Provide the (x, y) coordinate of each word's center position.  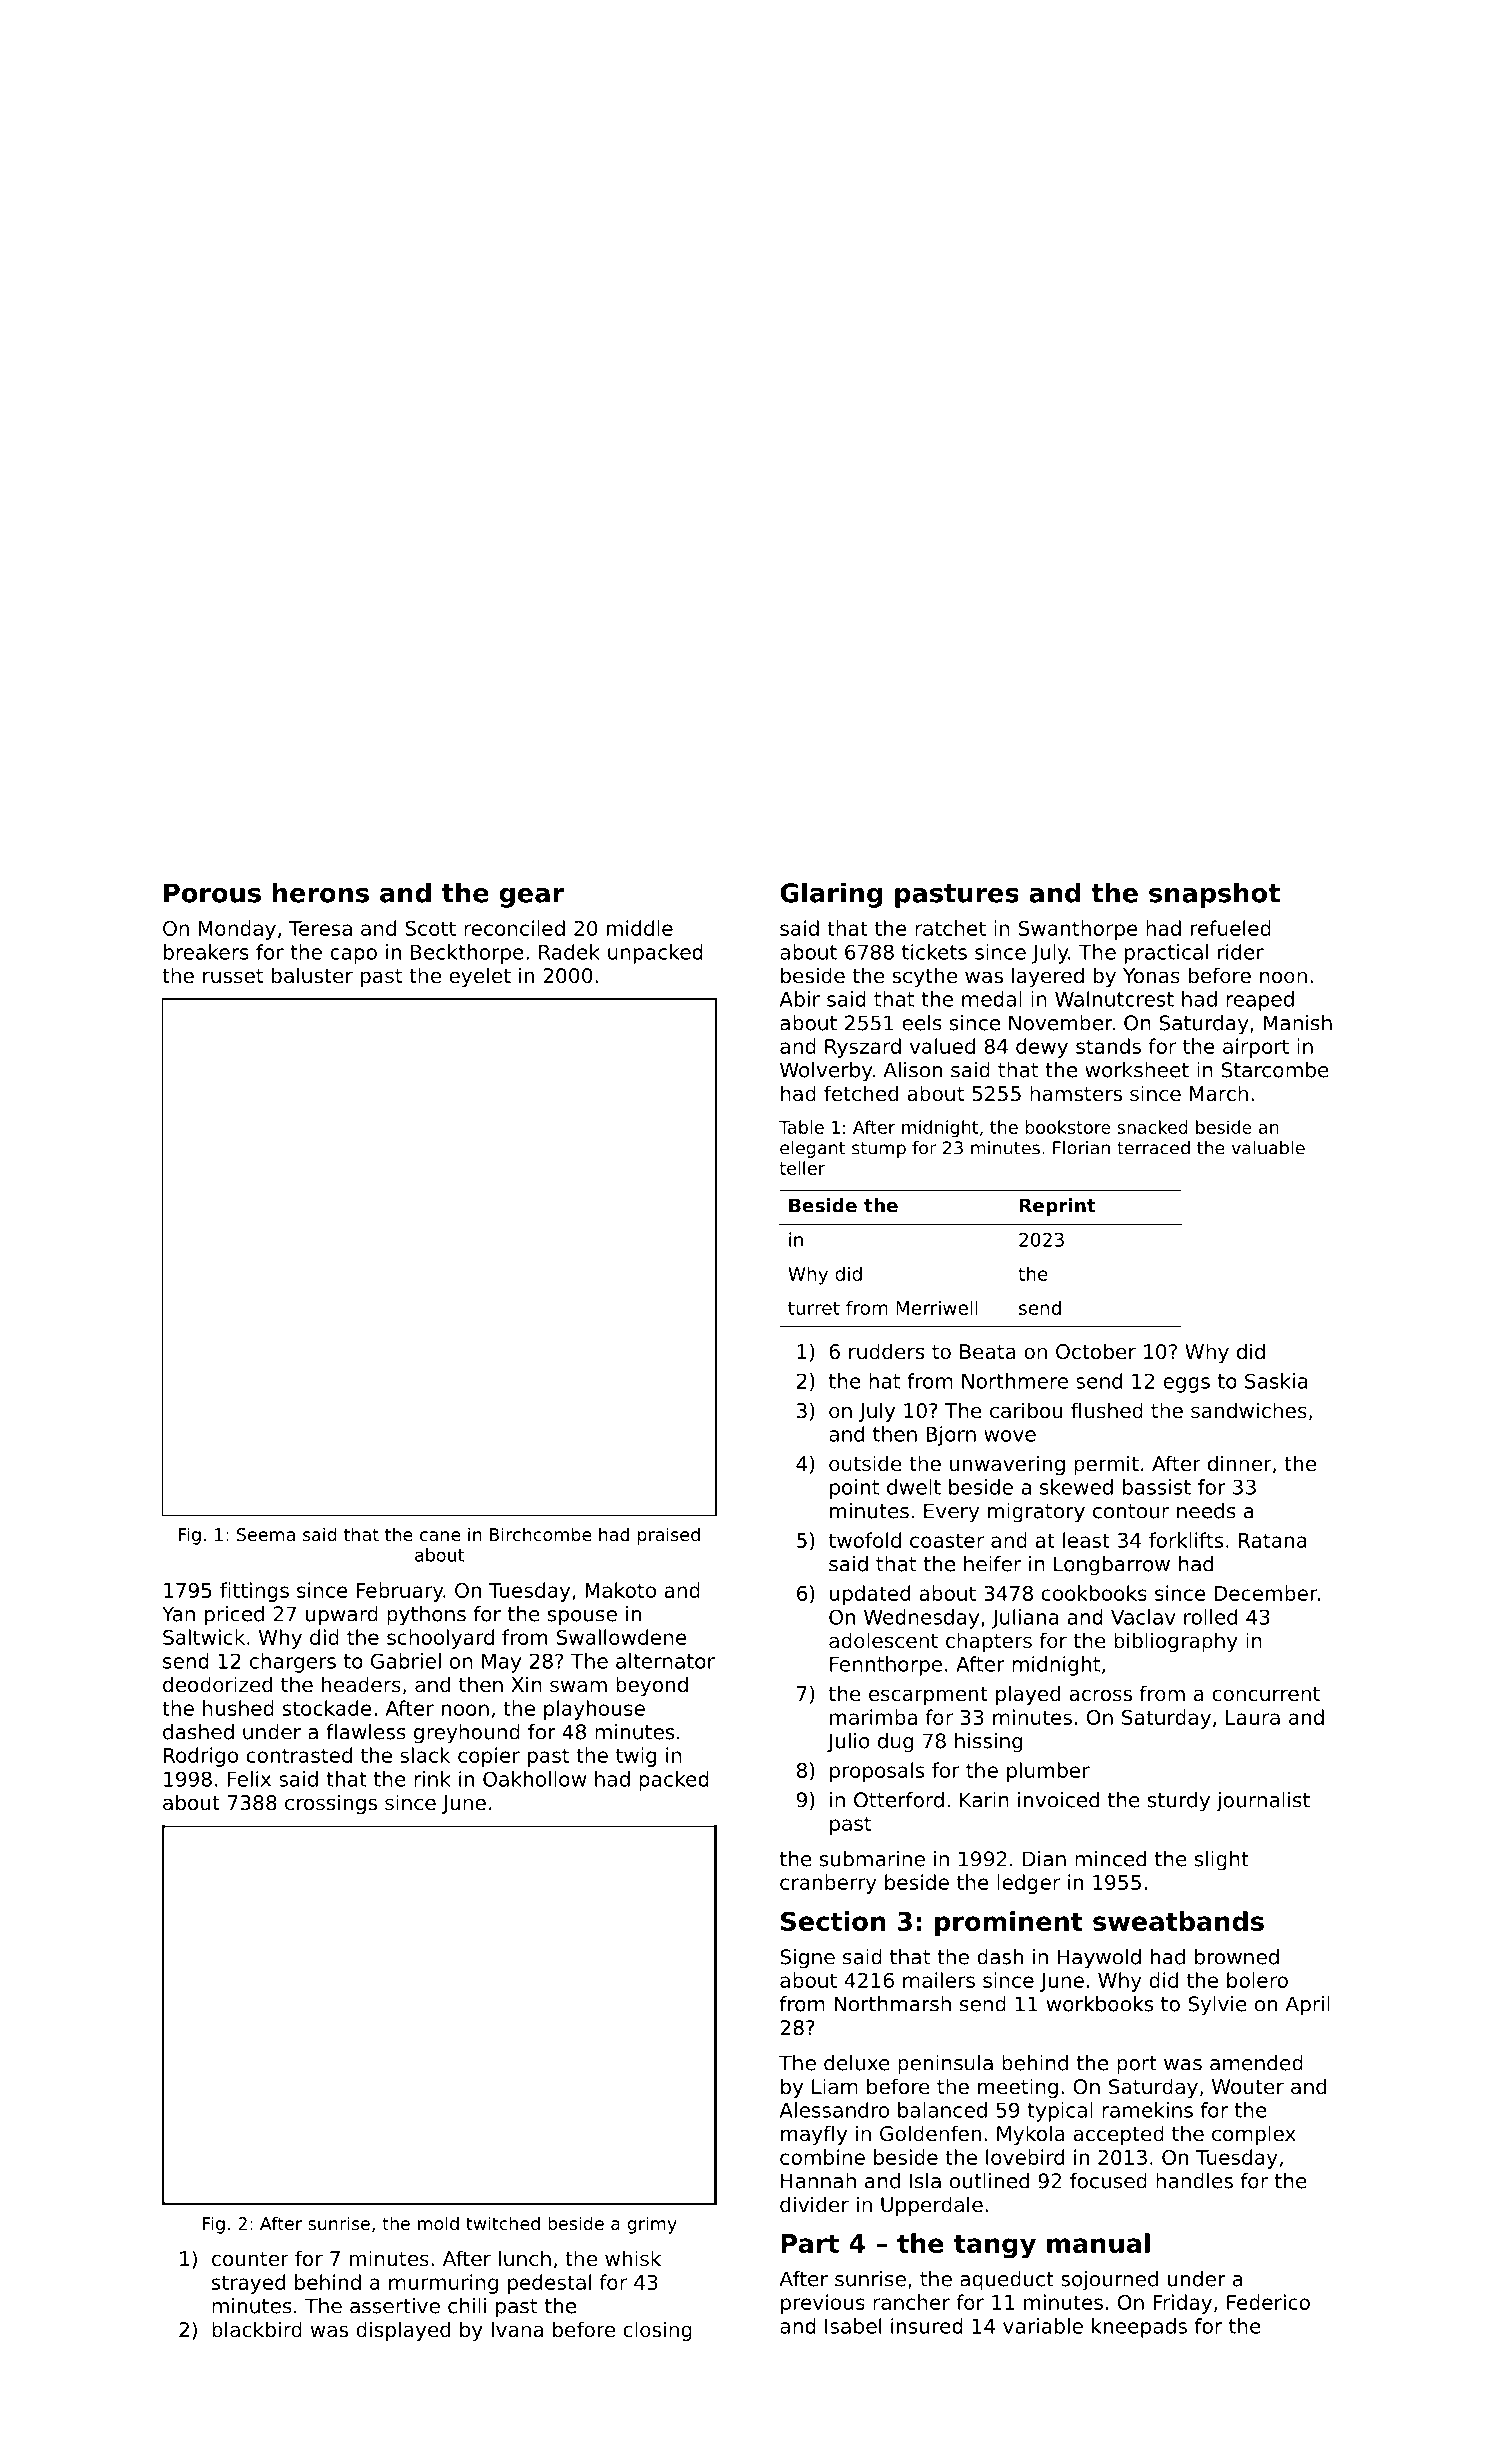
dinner (1240, 1463)
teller (802, 1168)
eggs (1186, 1385)
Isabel (853, 2326)
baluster (312, 975)
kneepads (1139, 2328)
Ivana (517, 2330)
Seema (266, 1534)
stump (879, 1150)
